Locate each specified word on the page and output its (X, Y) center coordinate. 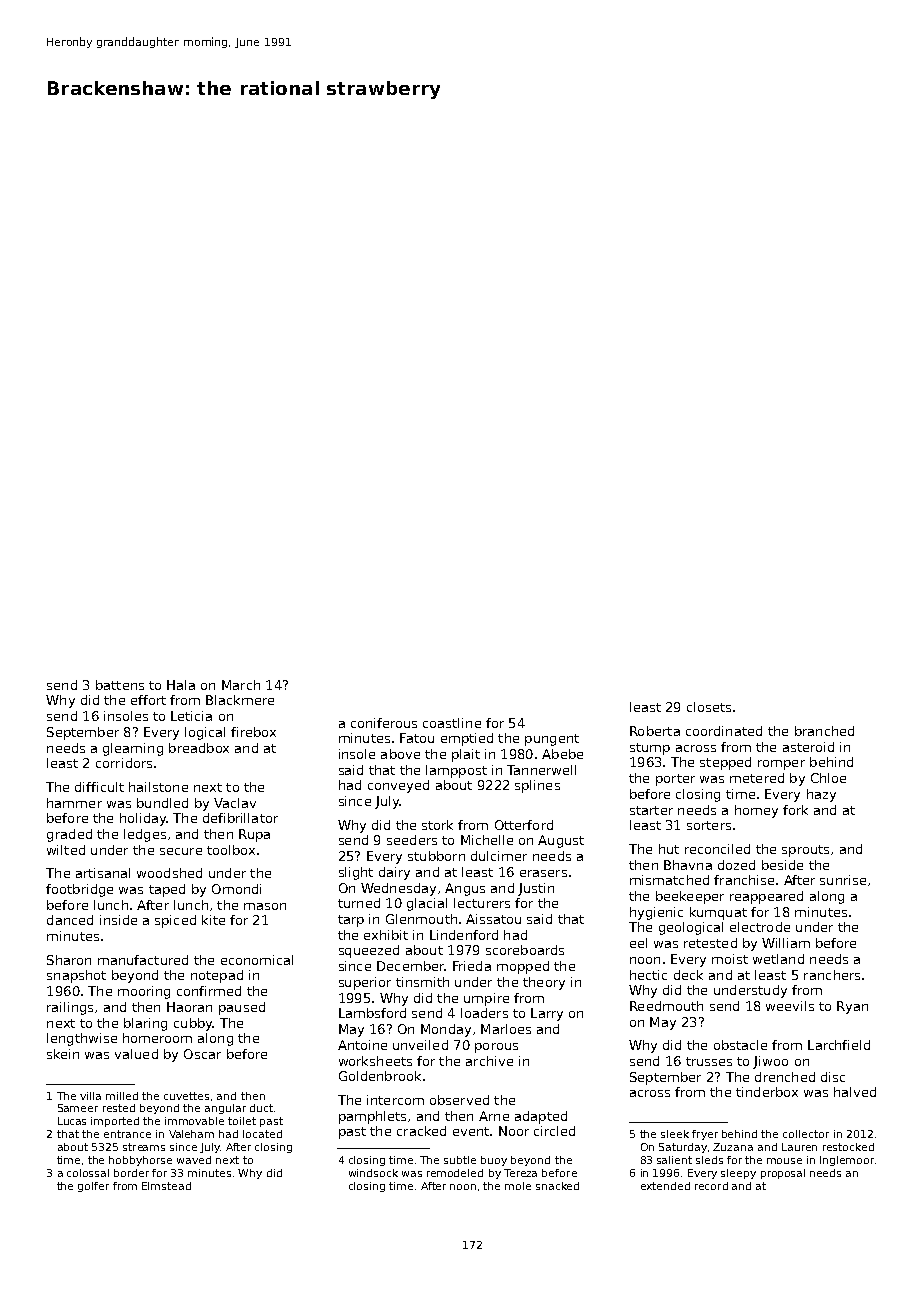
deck (688, 975)
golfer (93, 1187)
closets (709, 707)
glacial (427, 904)
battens (120, 685)
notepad (217, 976)
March (241, 685)
